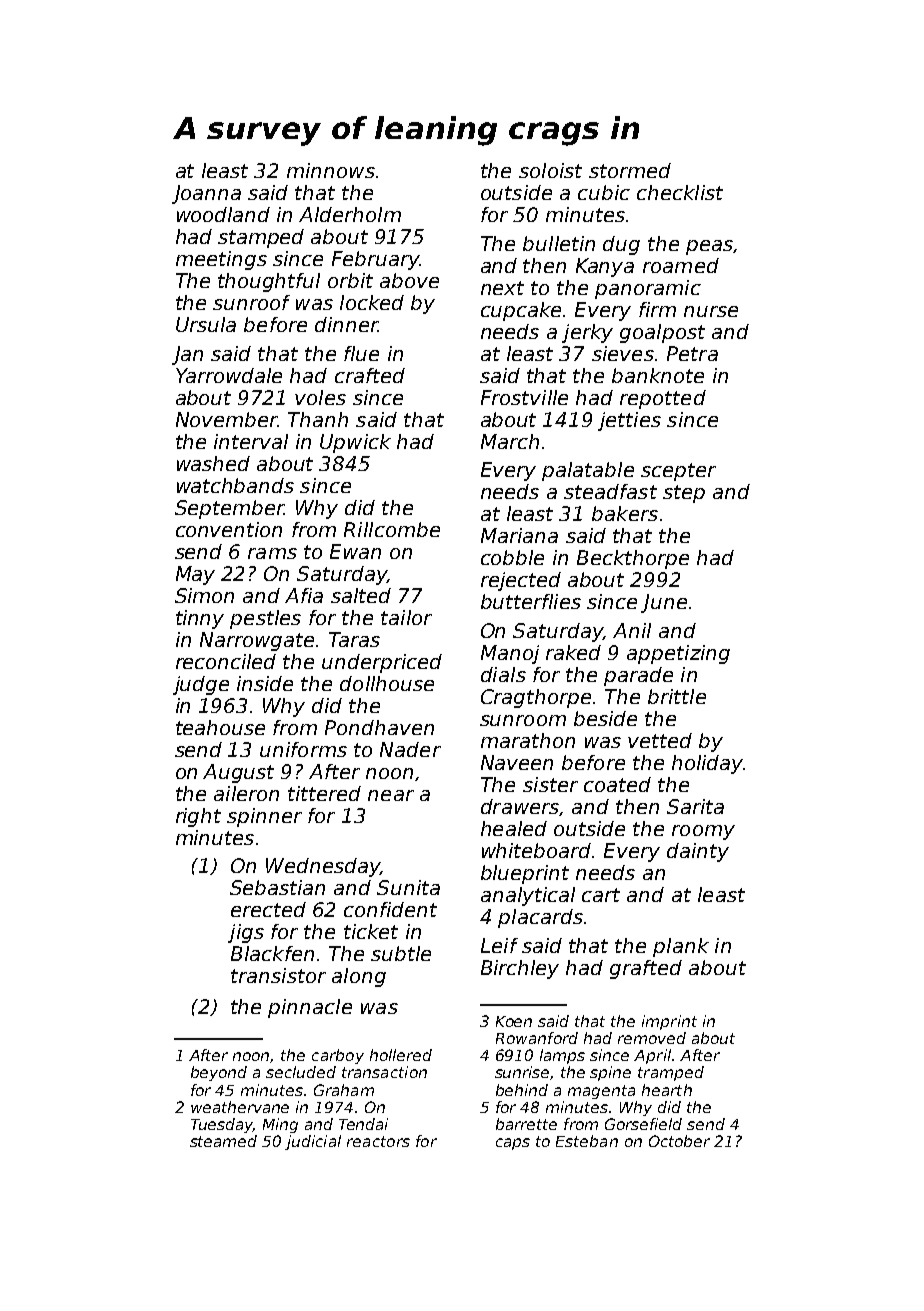 The height and width of the image is (1311, 924). What do you see at coordinates (272, 553) in the image?
I see `rams` at bounding box center [272, 553].
